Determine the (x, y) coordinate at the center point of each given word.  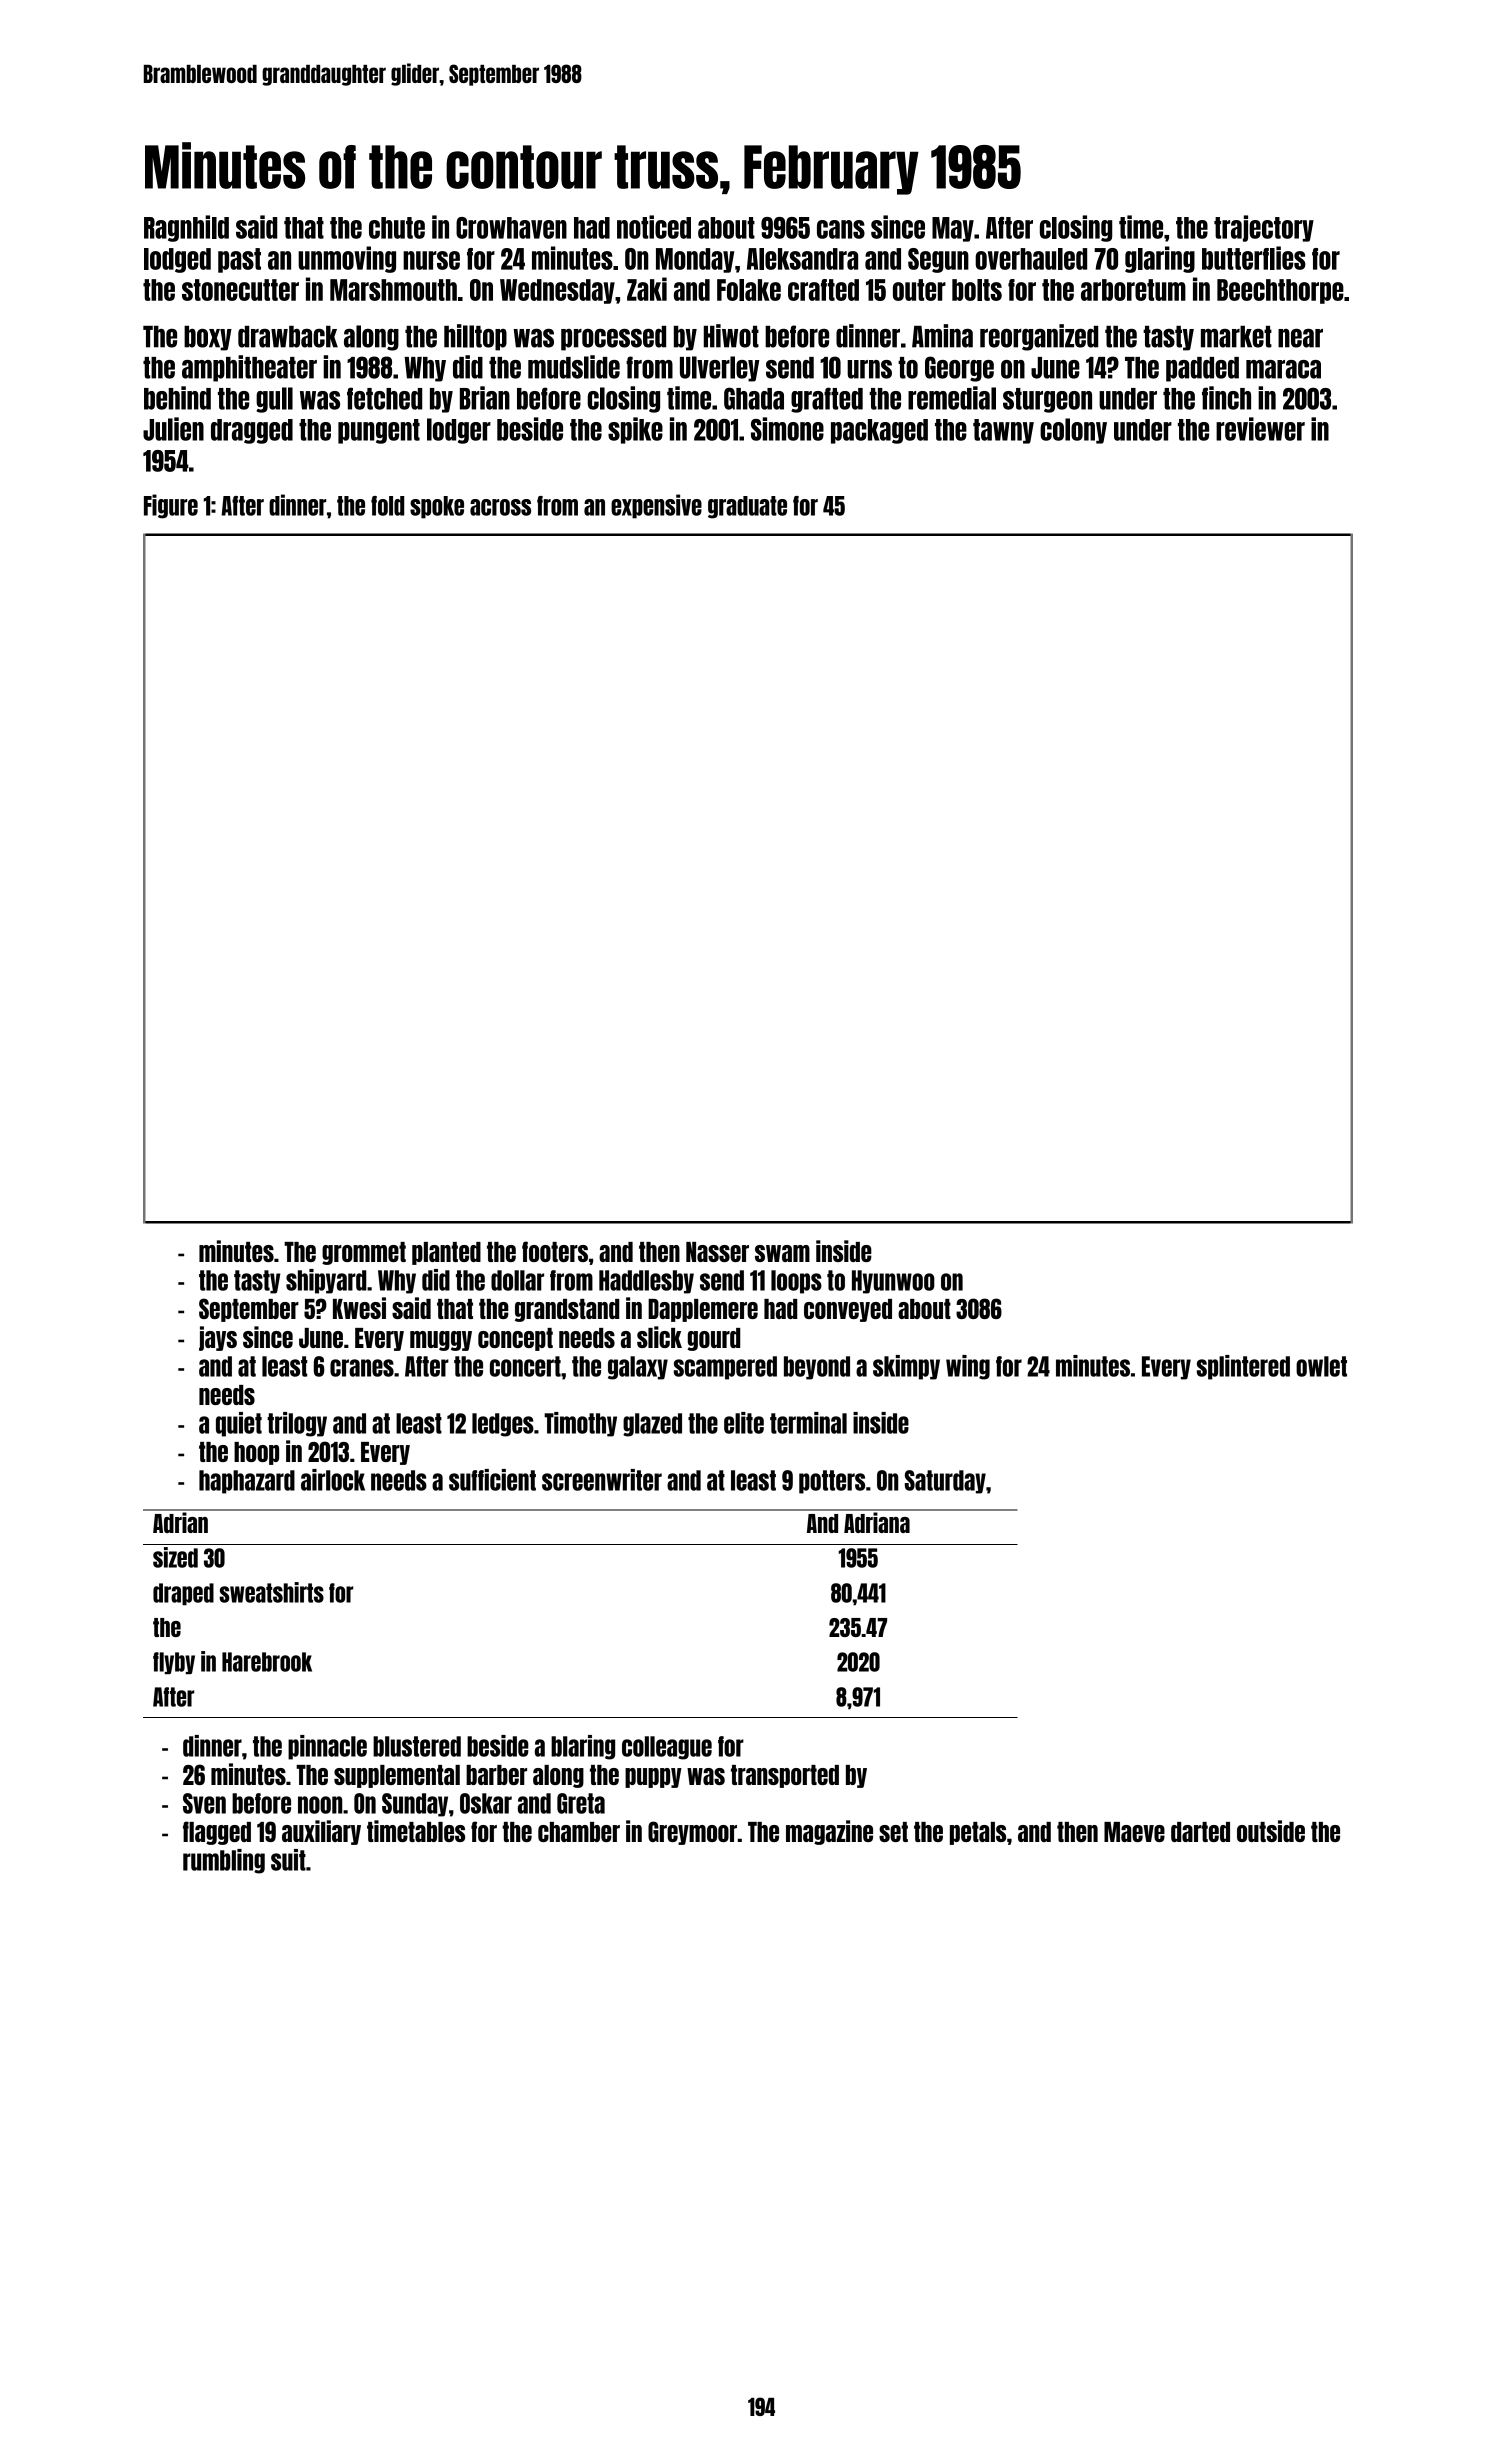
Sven (204, 1803)
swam (782, 1253)
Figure (171, 506)
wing (968, 1367)
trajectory (1264, 228)
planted (446, 1253)
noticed (654, 227)
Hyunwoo (893, 1282)
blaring (583, 1747)
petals (978, 1833)
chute (397, 228)
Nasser (717, 1252)
